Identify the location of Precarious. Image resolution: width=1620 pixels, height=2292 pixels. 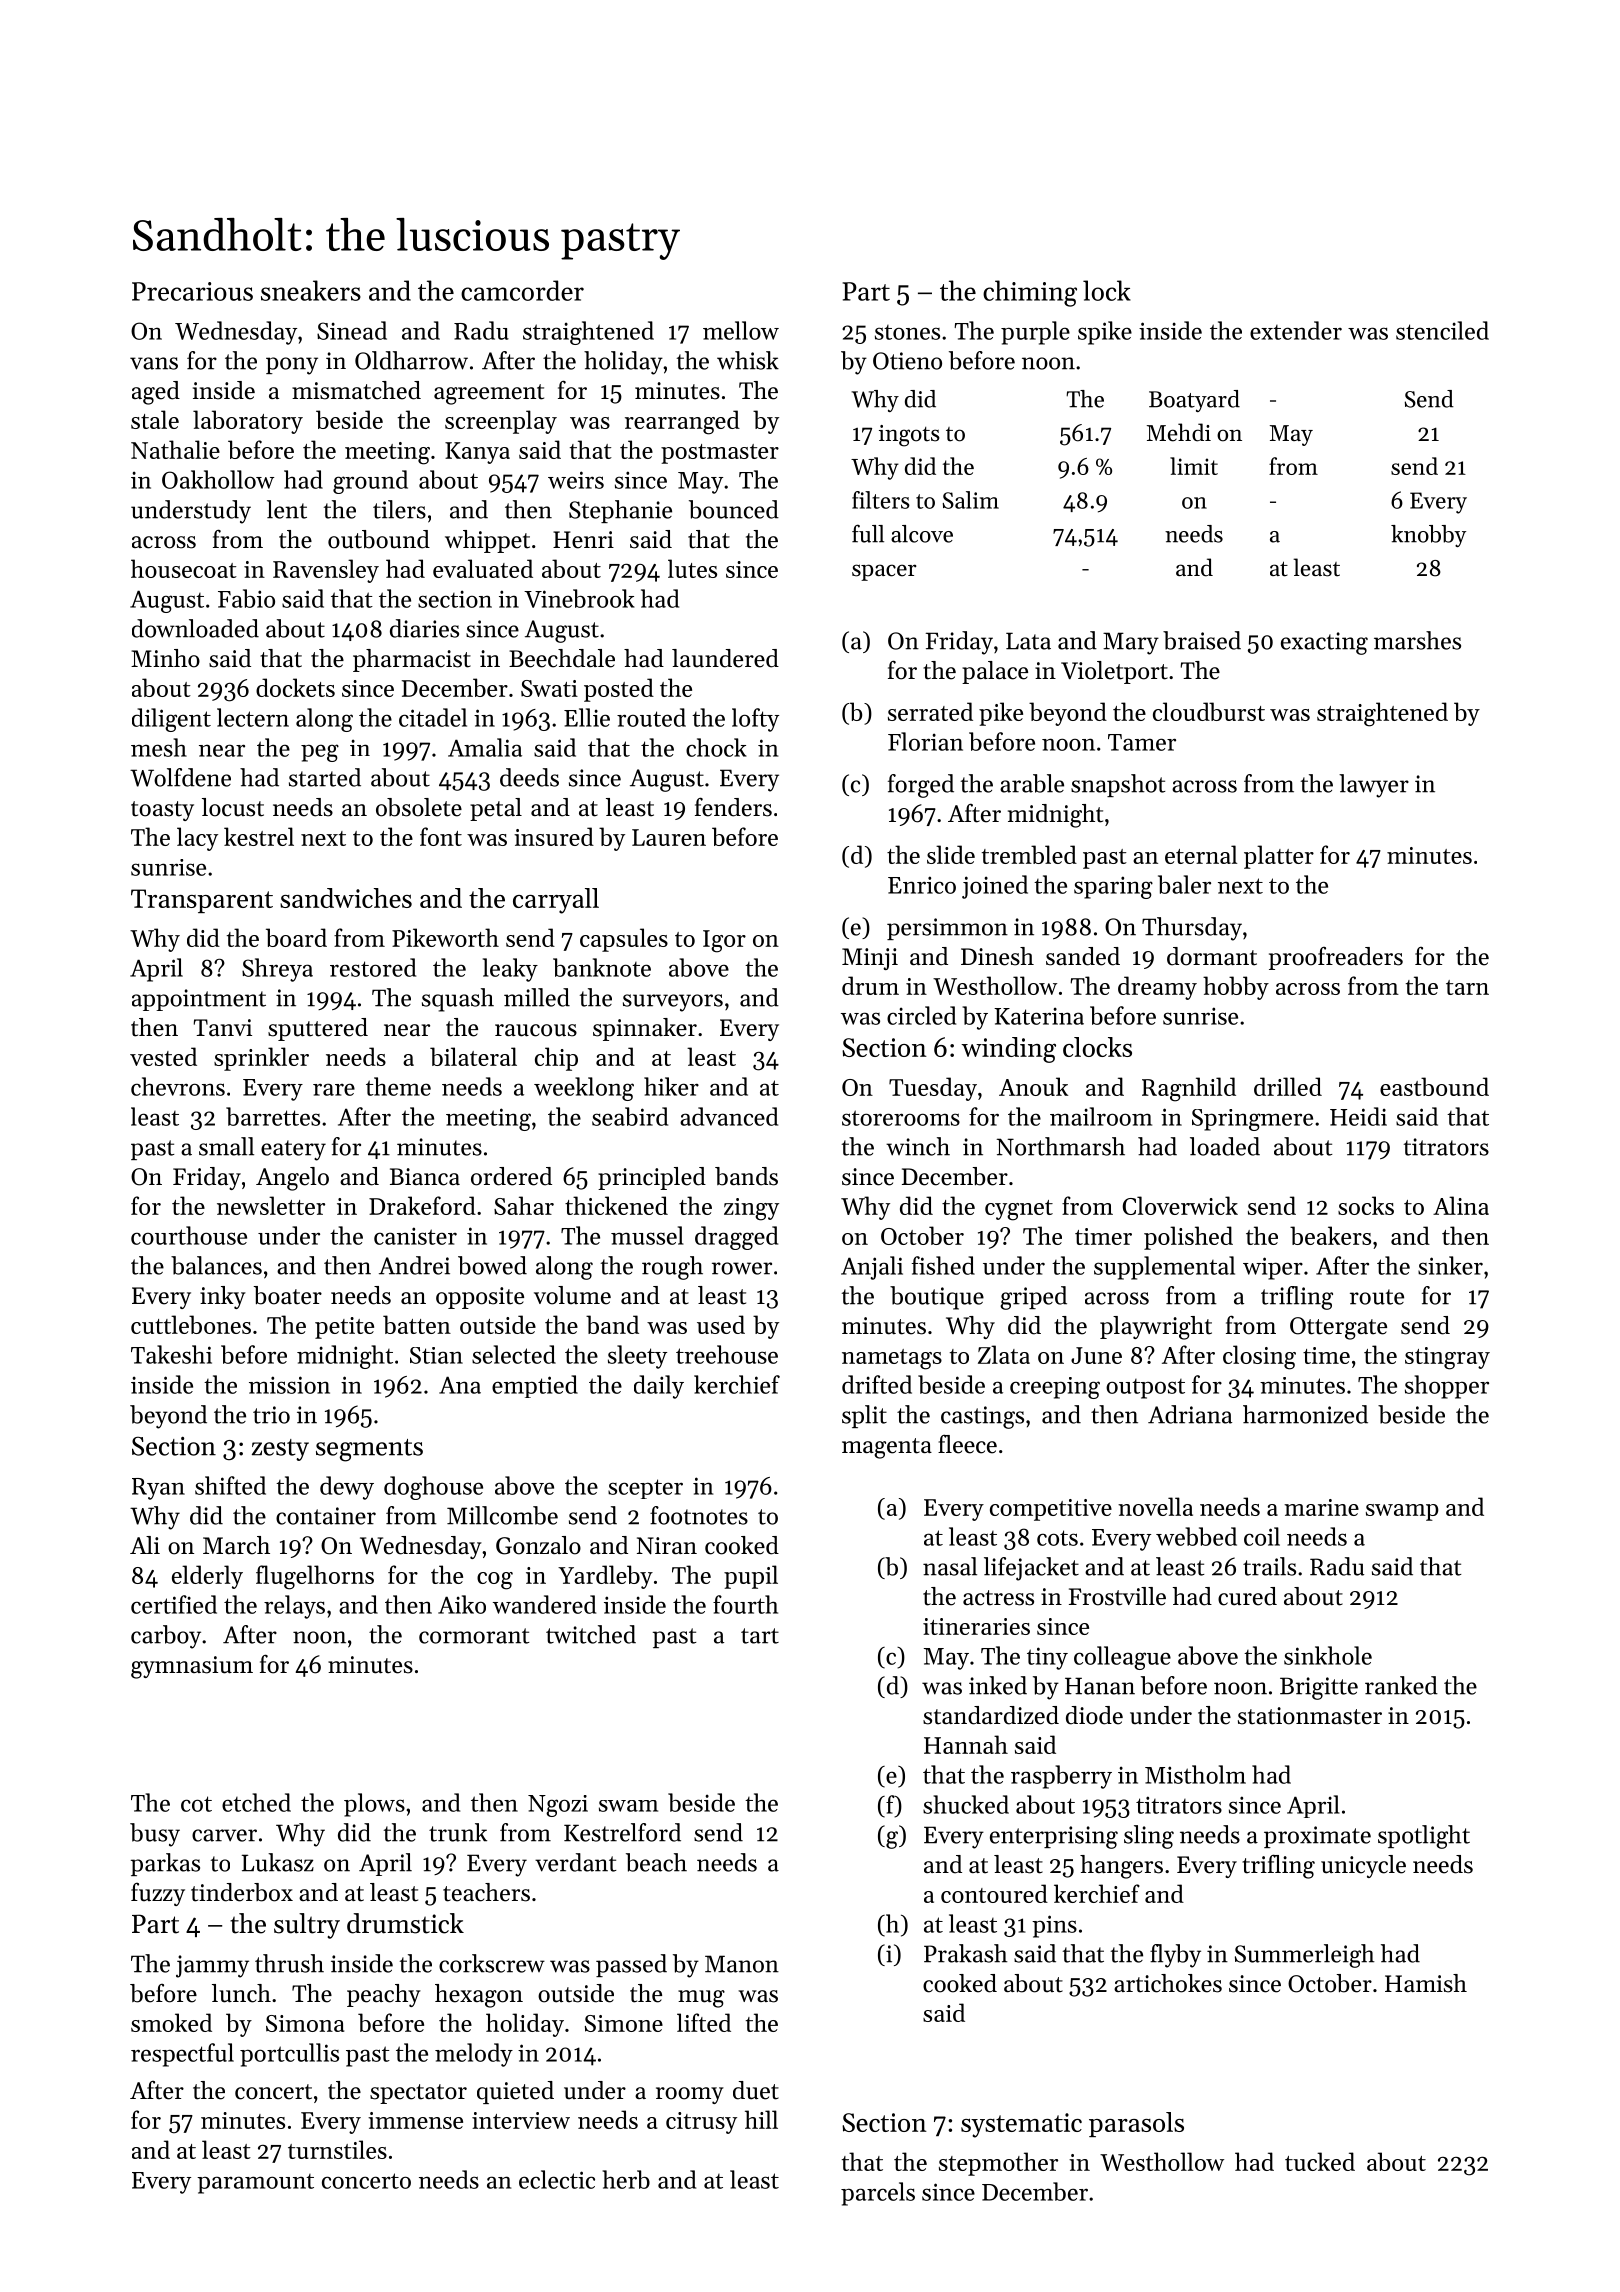
(192, 291).
